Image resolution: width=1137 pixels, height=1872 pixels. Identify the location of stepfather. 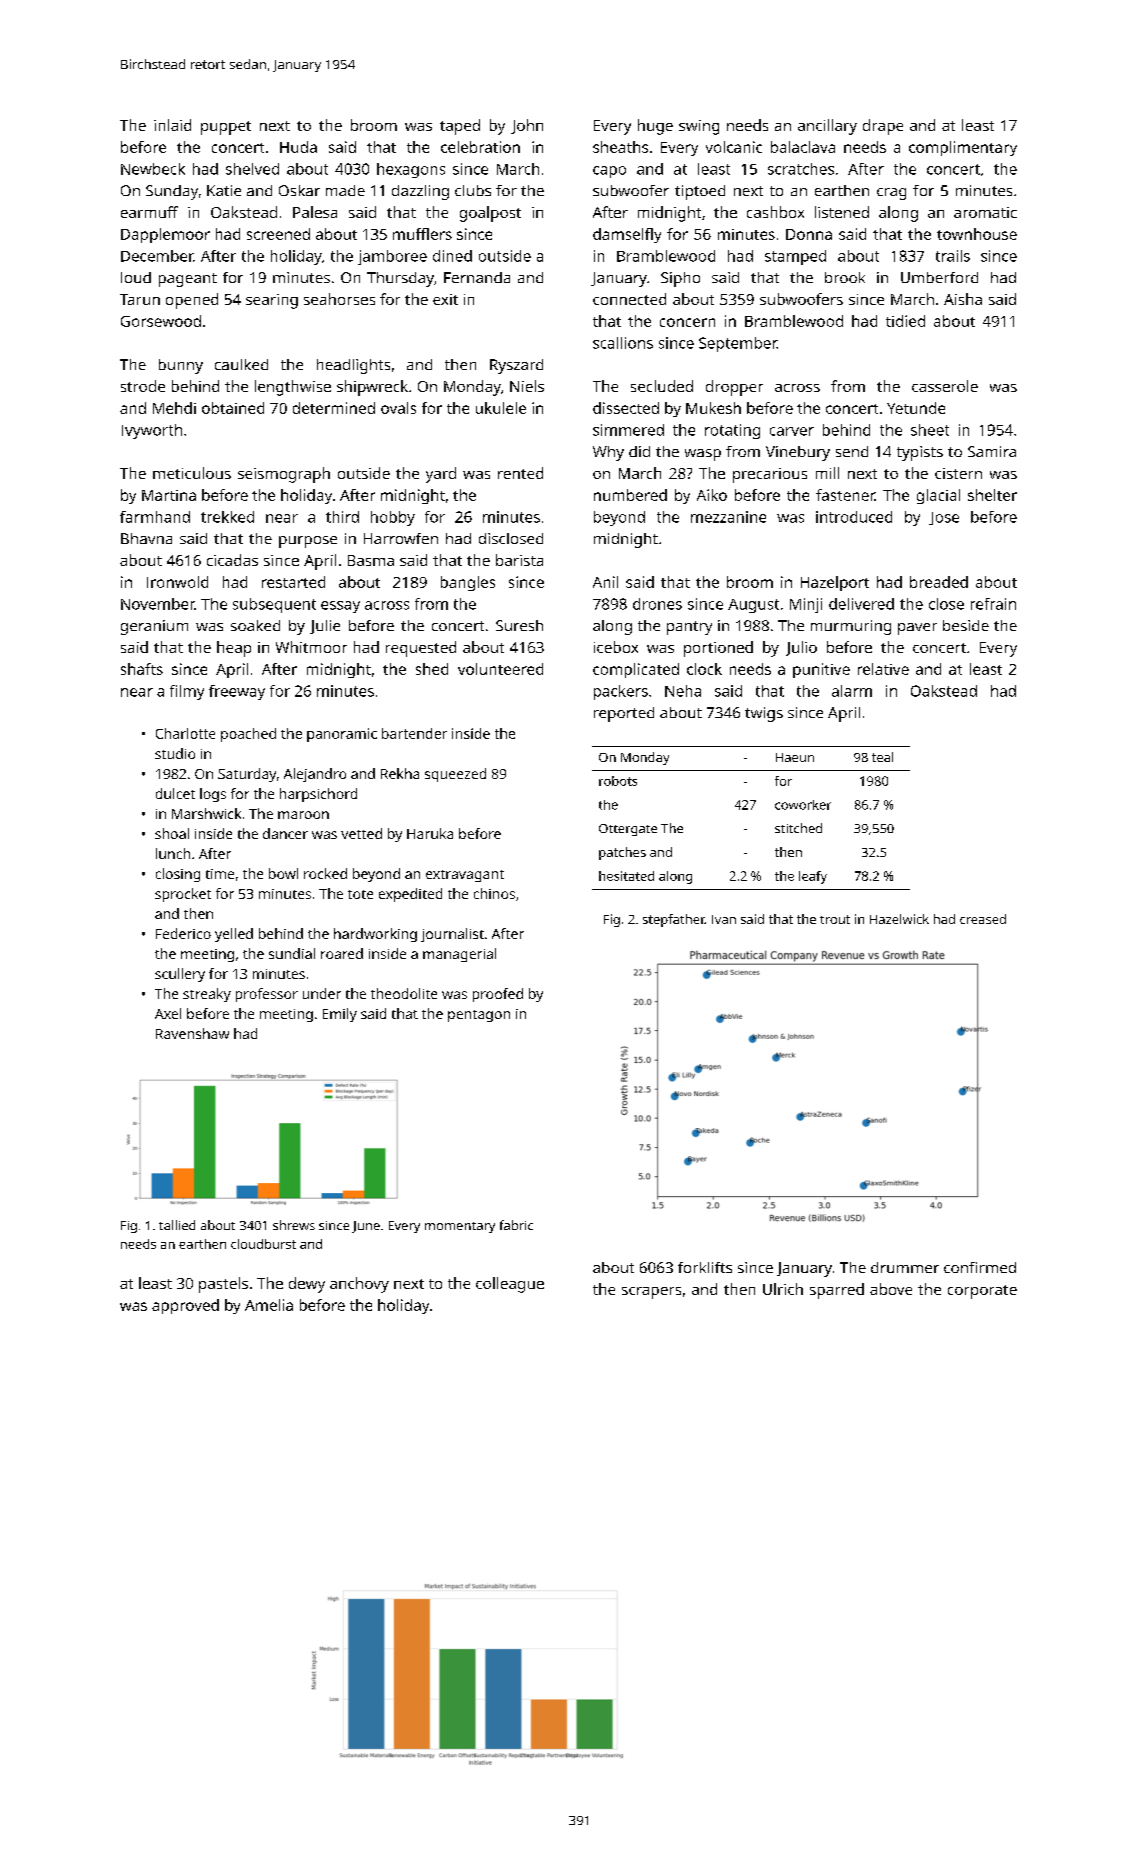
(674, 920).
